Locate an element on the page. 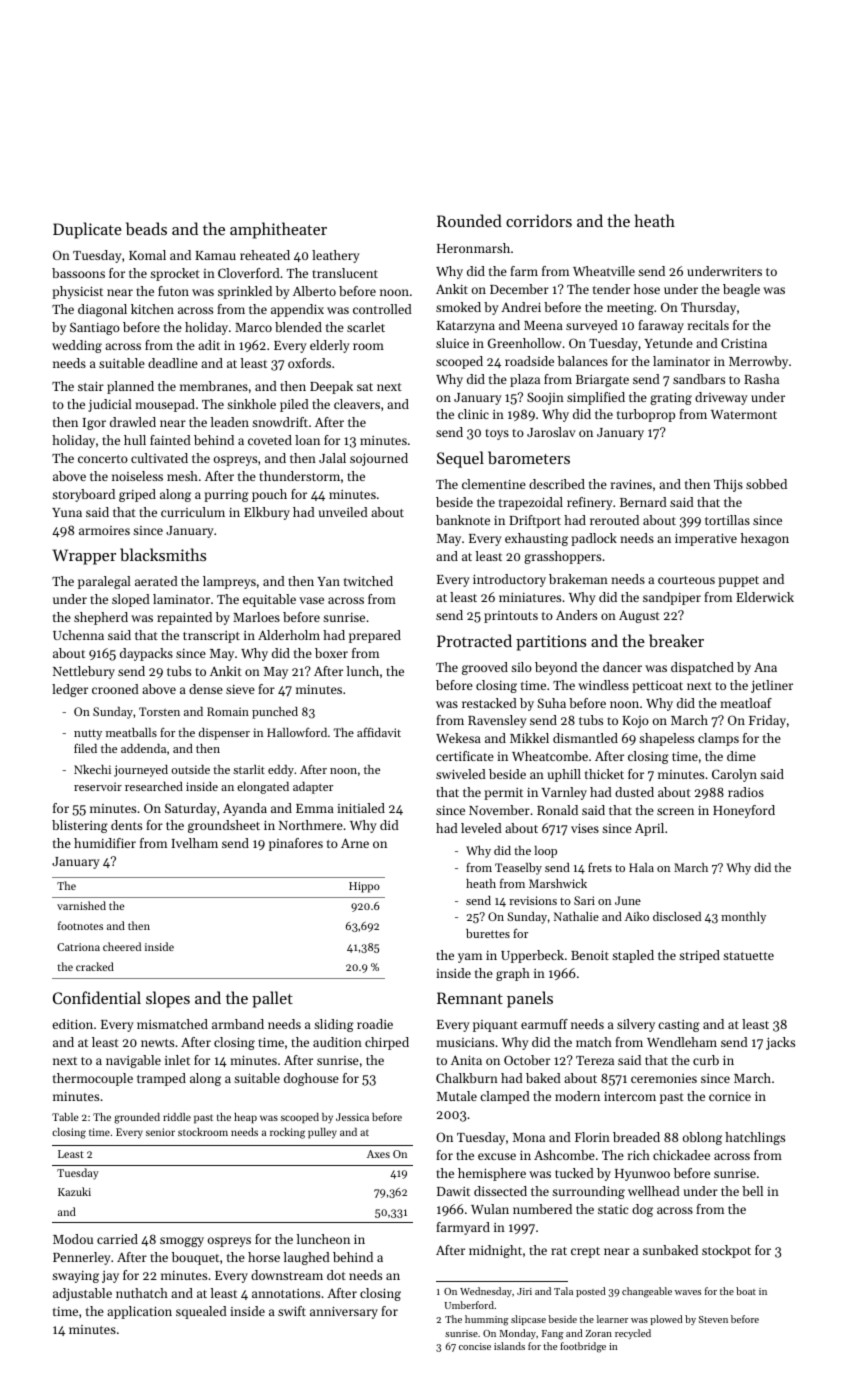  Steven is located at coordinates (713, 1319).
